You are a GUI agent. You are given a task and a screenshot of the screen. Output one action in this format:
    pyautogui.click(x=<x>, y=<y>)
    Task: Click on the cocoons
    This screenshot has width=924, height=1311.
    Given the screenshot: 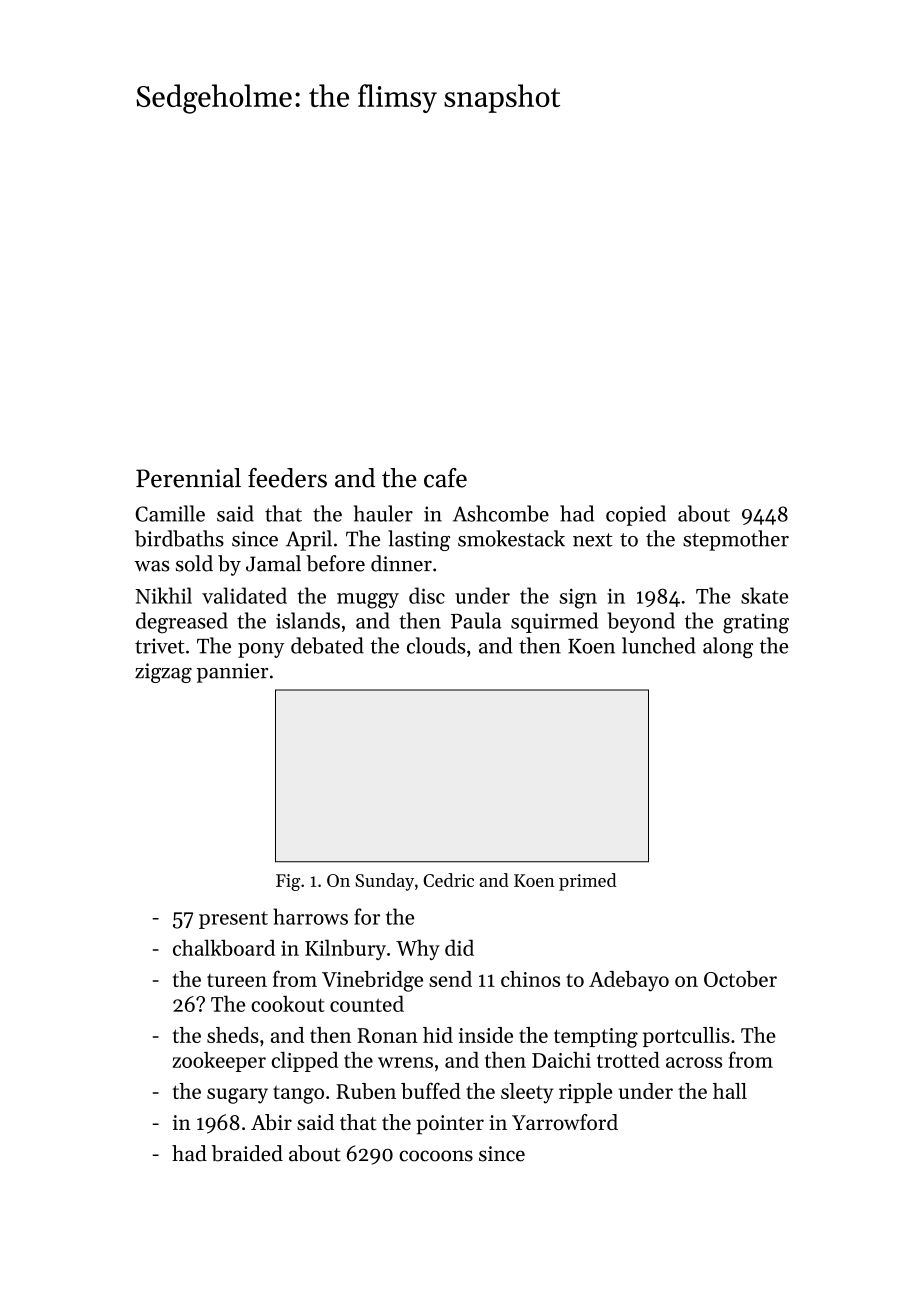 What is the action you would take?
    pyautogui.click(x=436, y=1156)
